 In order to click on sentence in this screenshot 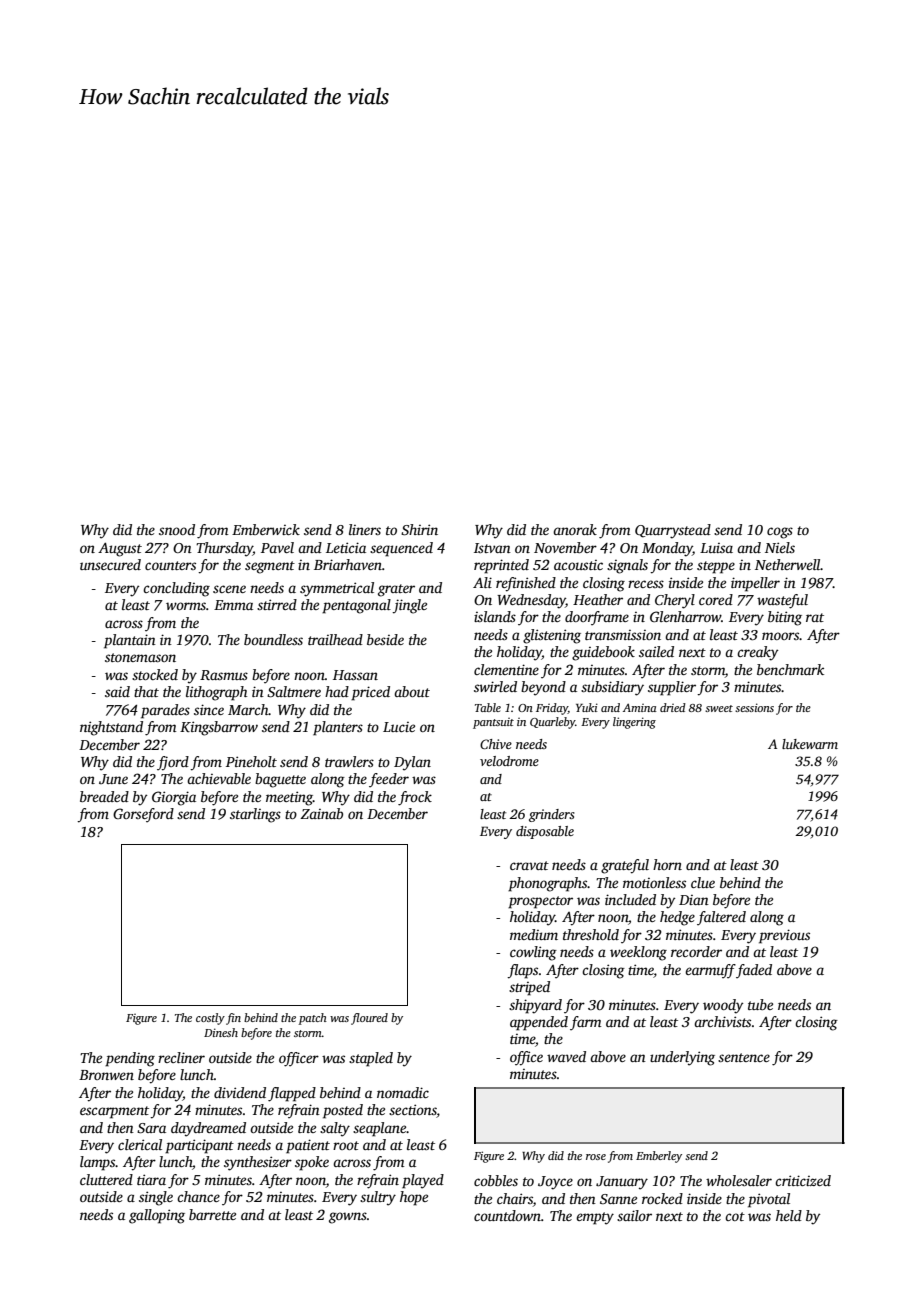, I will do `click(744, 1057)`.
